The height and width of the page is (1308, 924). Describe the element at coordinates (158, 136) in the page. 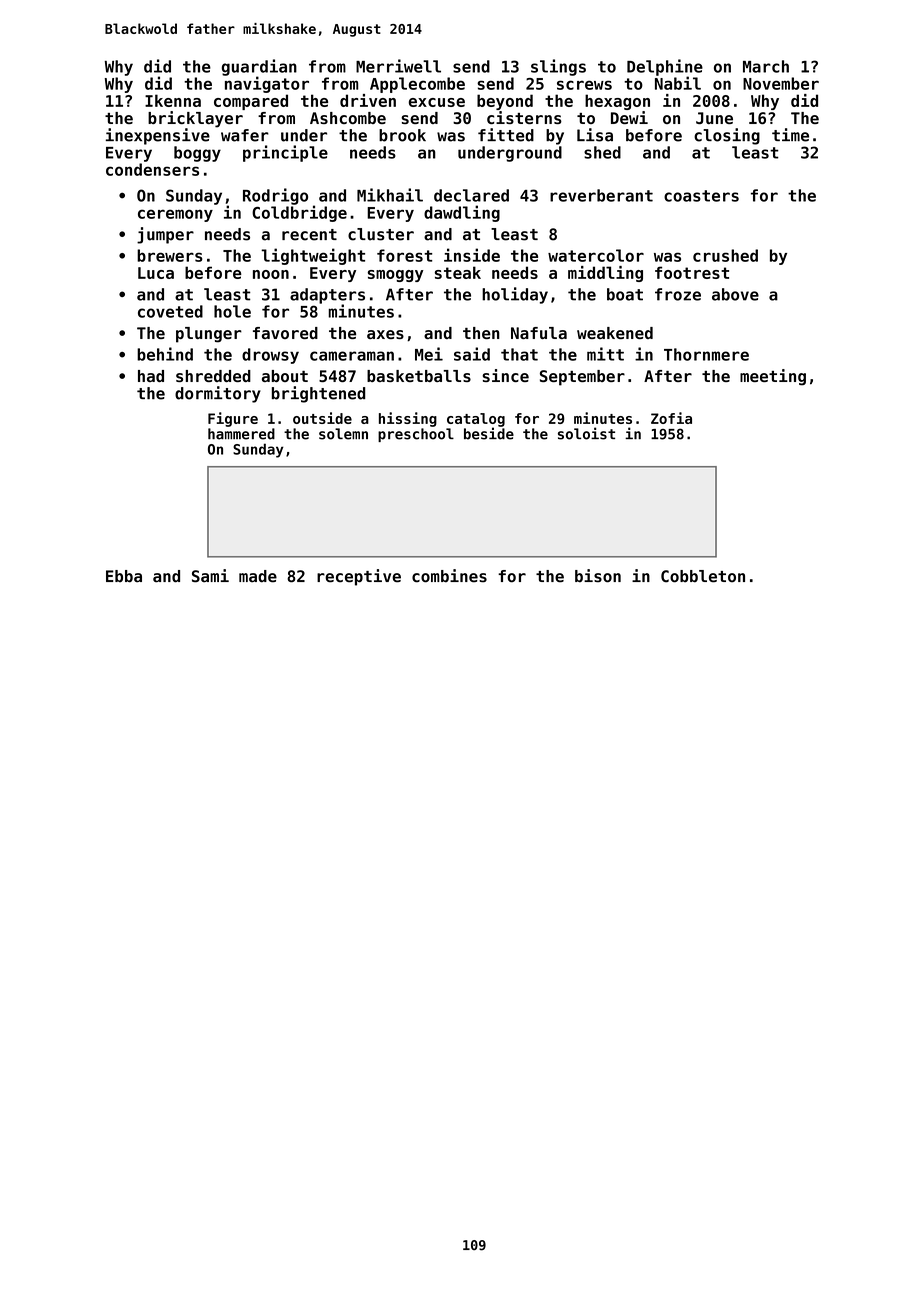

I see `inexpensive` at that location.
